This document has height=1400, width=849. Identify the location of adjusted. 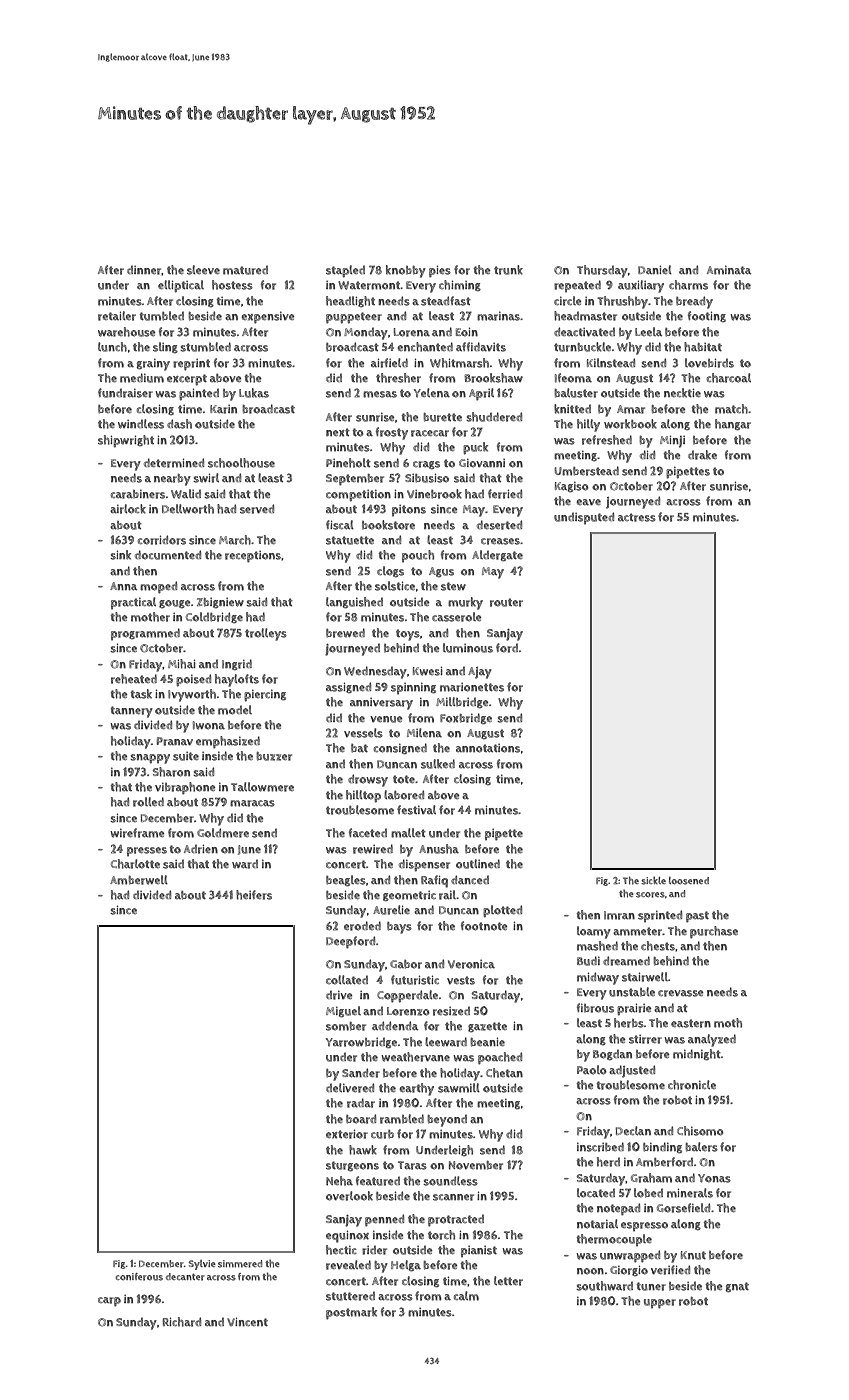
(632, 1071).
